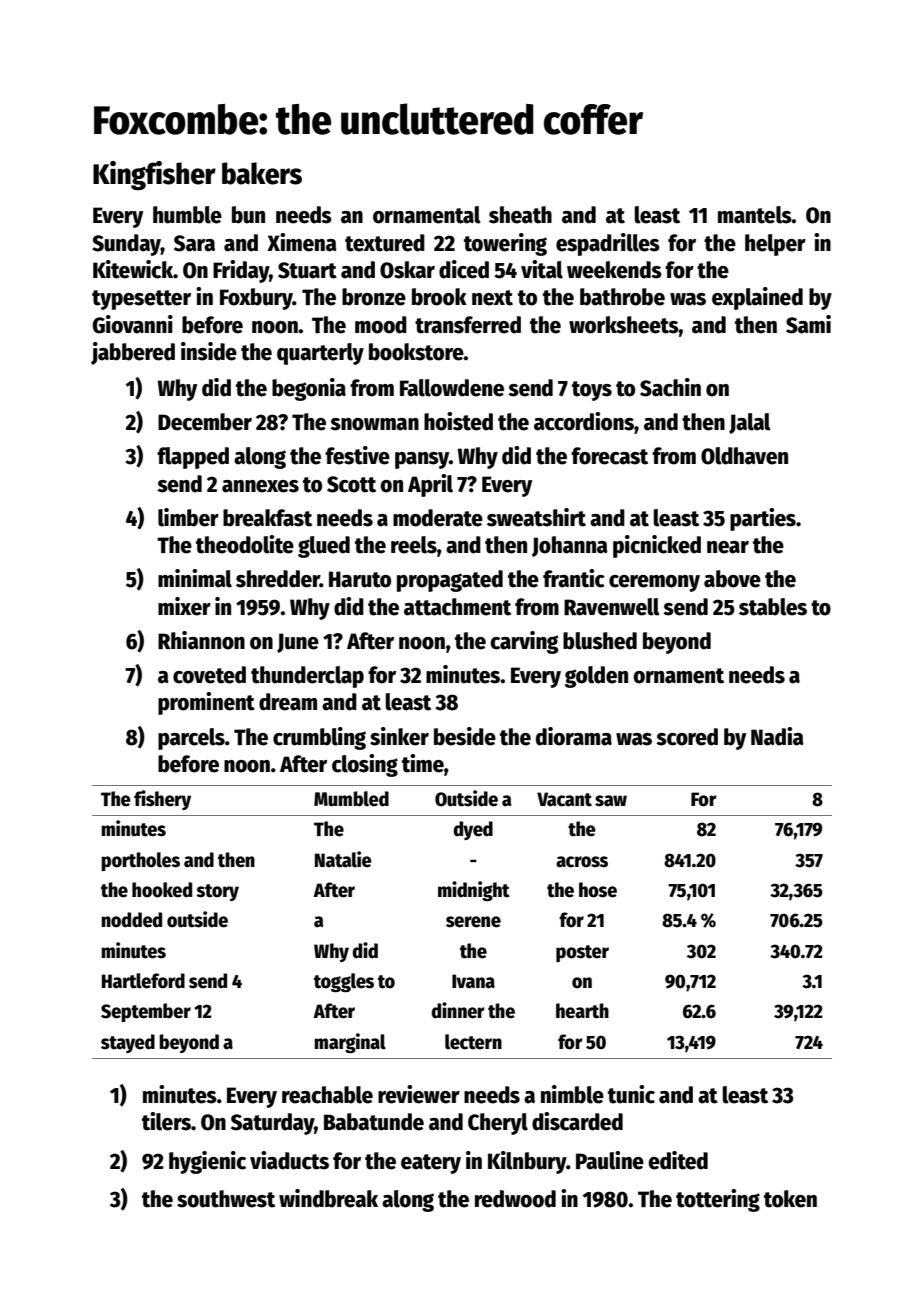  Describe the element at coordinates (473, 1042) in the document. I see `lectern` at that location.
